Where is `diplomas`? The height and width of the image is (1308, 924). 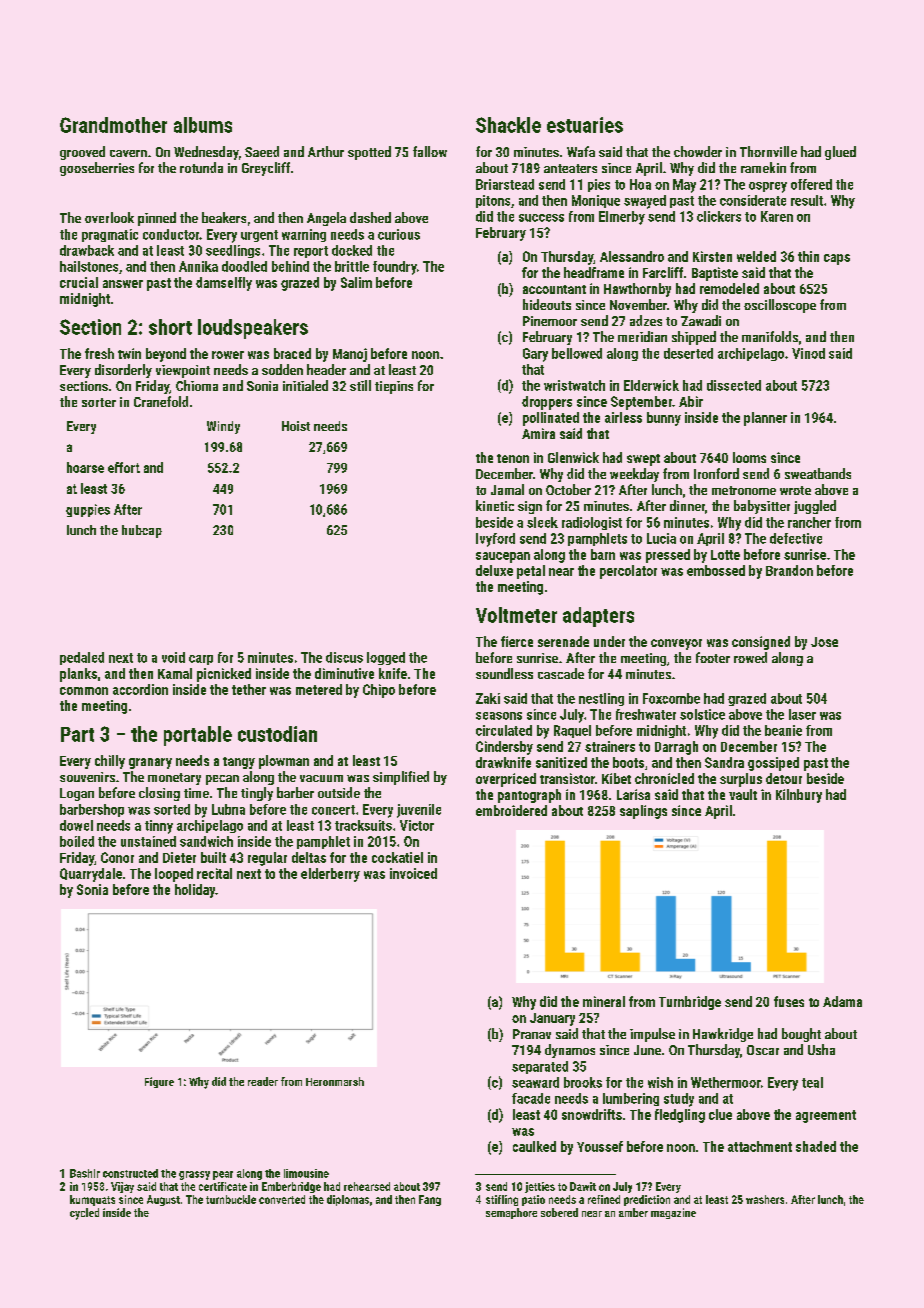
diplomas is located at coordinates (348, 1200).
